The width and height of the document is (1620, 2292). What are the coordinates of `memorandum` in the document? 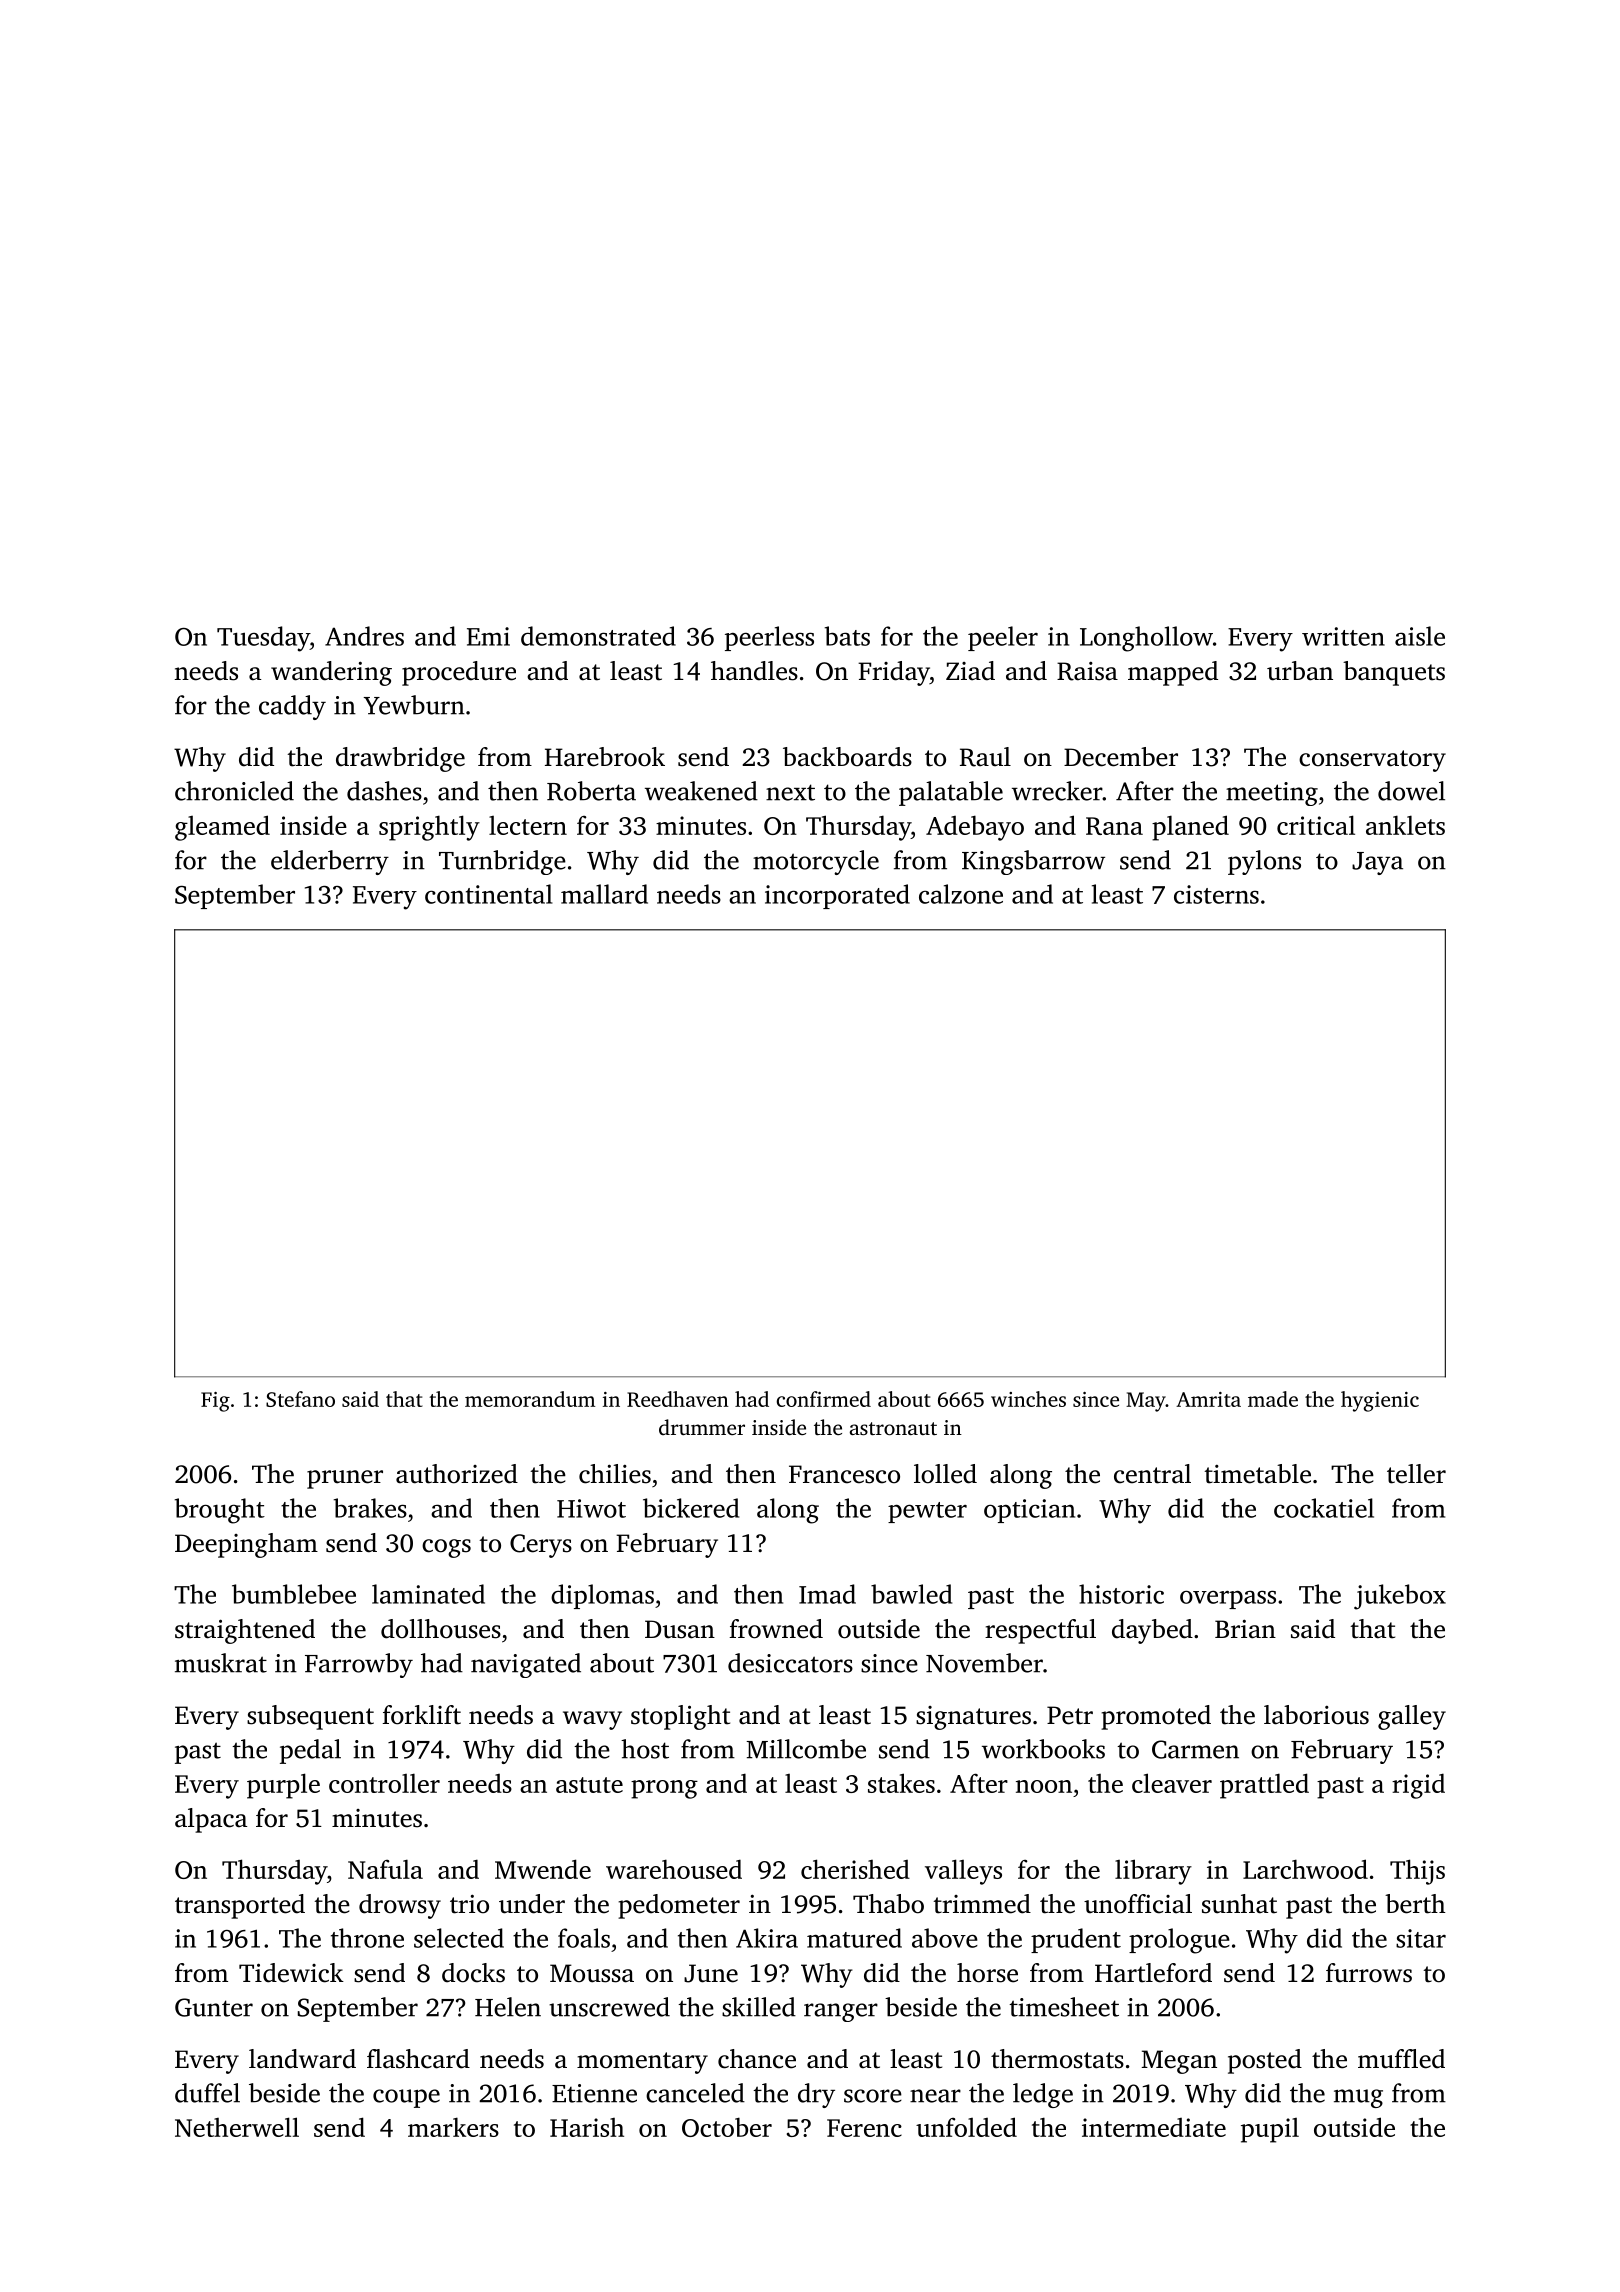 It's located at (530, 1399).
